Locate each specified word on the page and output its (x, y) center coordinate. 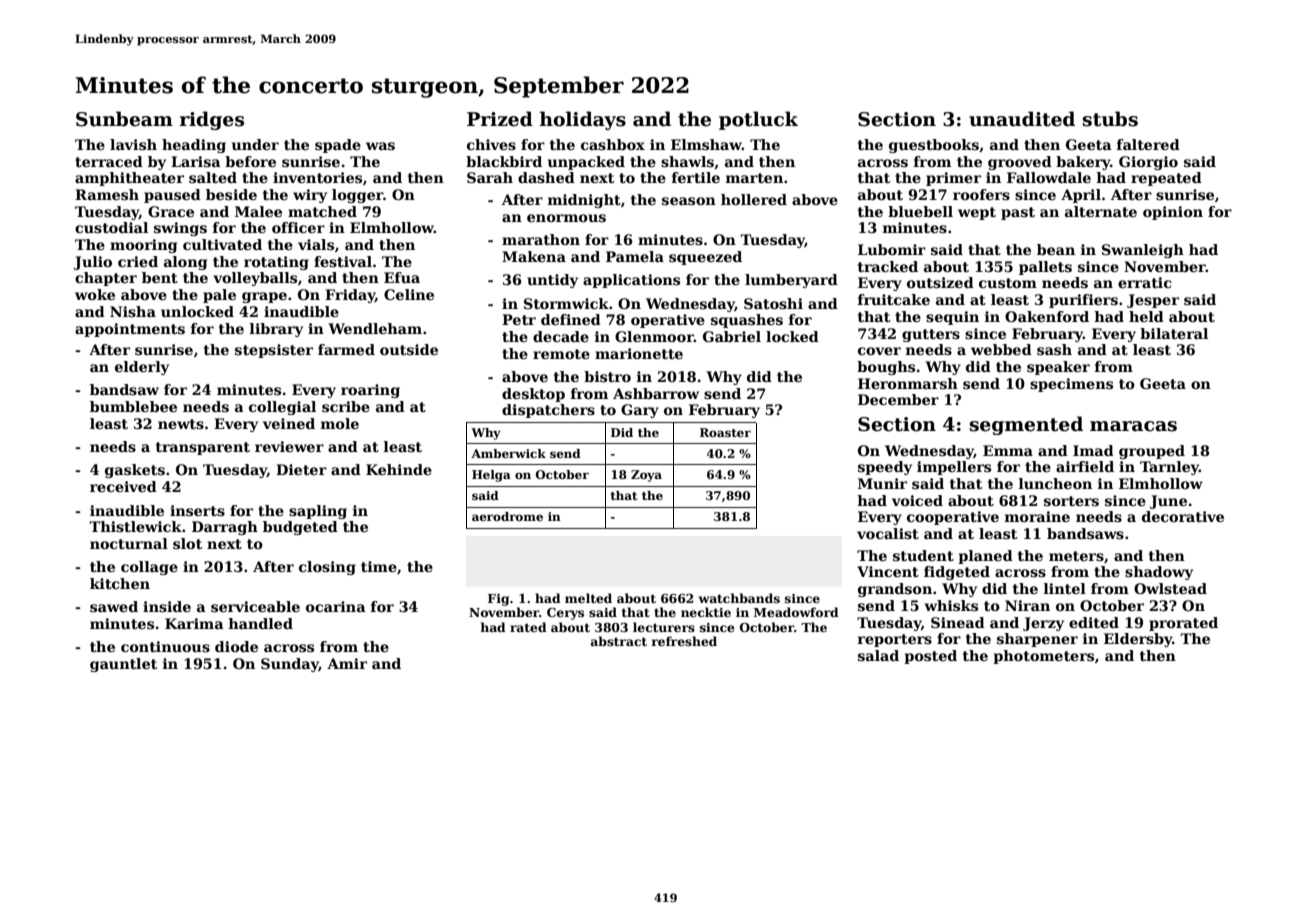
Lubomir (892, 249)
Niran (1027, 605)
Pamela (635, 256)
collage (149, 568)
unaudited (1022, 119)
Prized (500, 119)
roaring (370, 391)
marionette (639, 353)
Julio (93, 263)
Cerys (565, 614)
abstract (619, 641)
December (898, 399)
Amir (347, 663)
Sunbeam (124, 119)
